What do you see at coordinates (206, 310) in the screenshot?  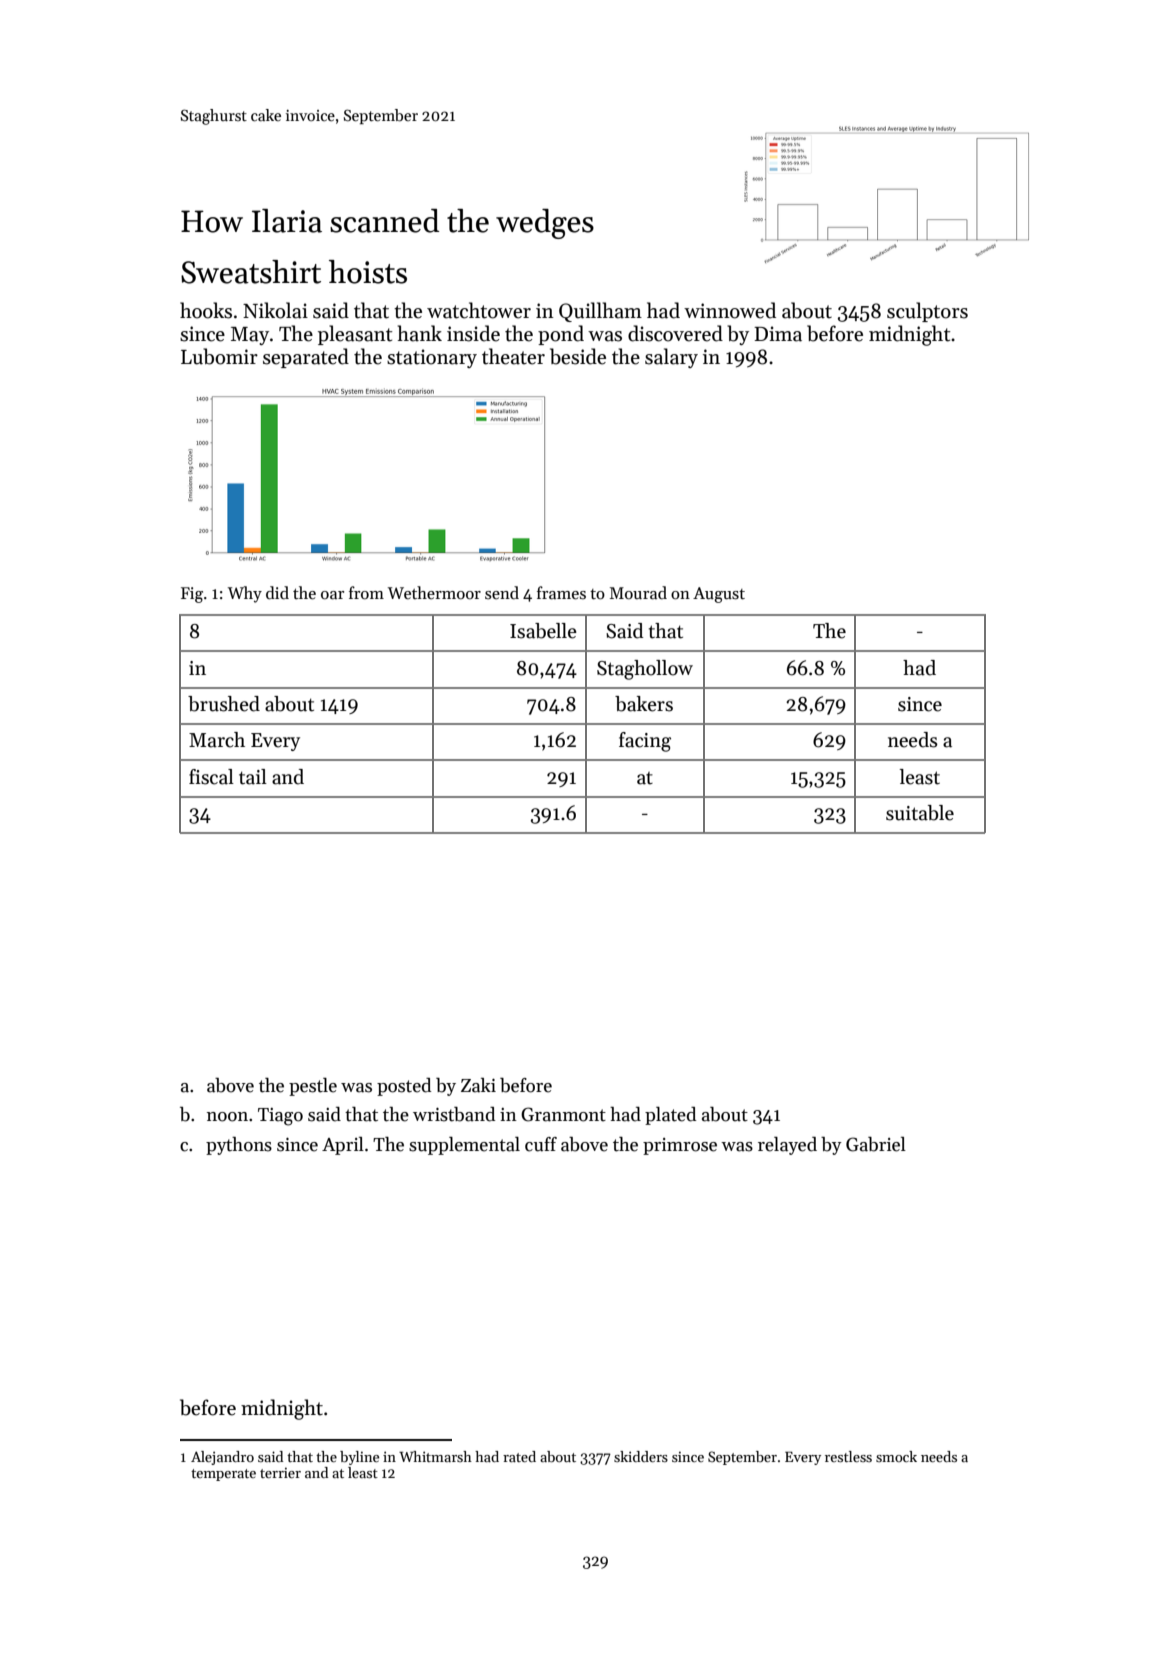 I see `hooks` at bounding box center [206, 310].
